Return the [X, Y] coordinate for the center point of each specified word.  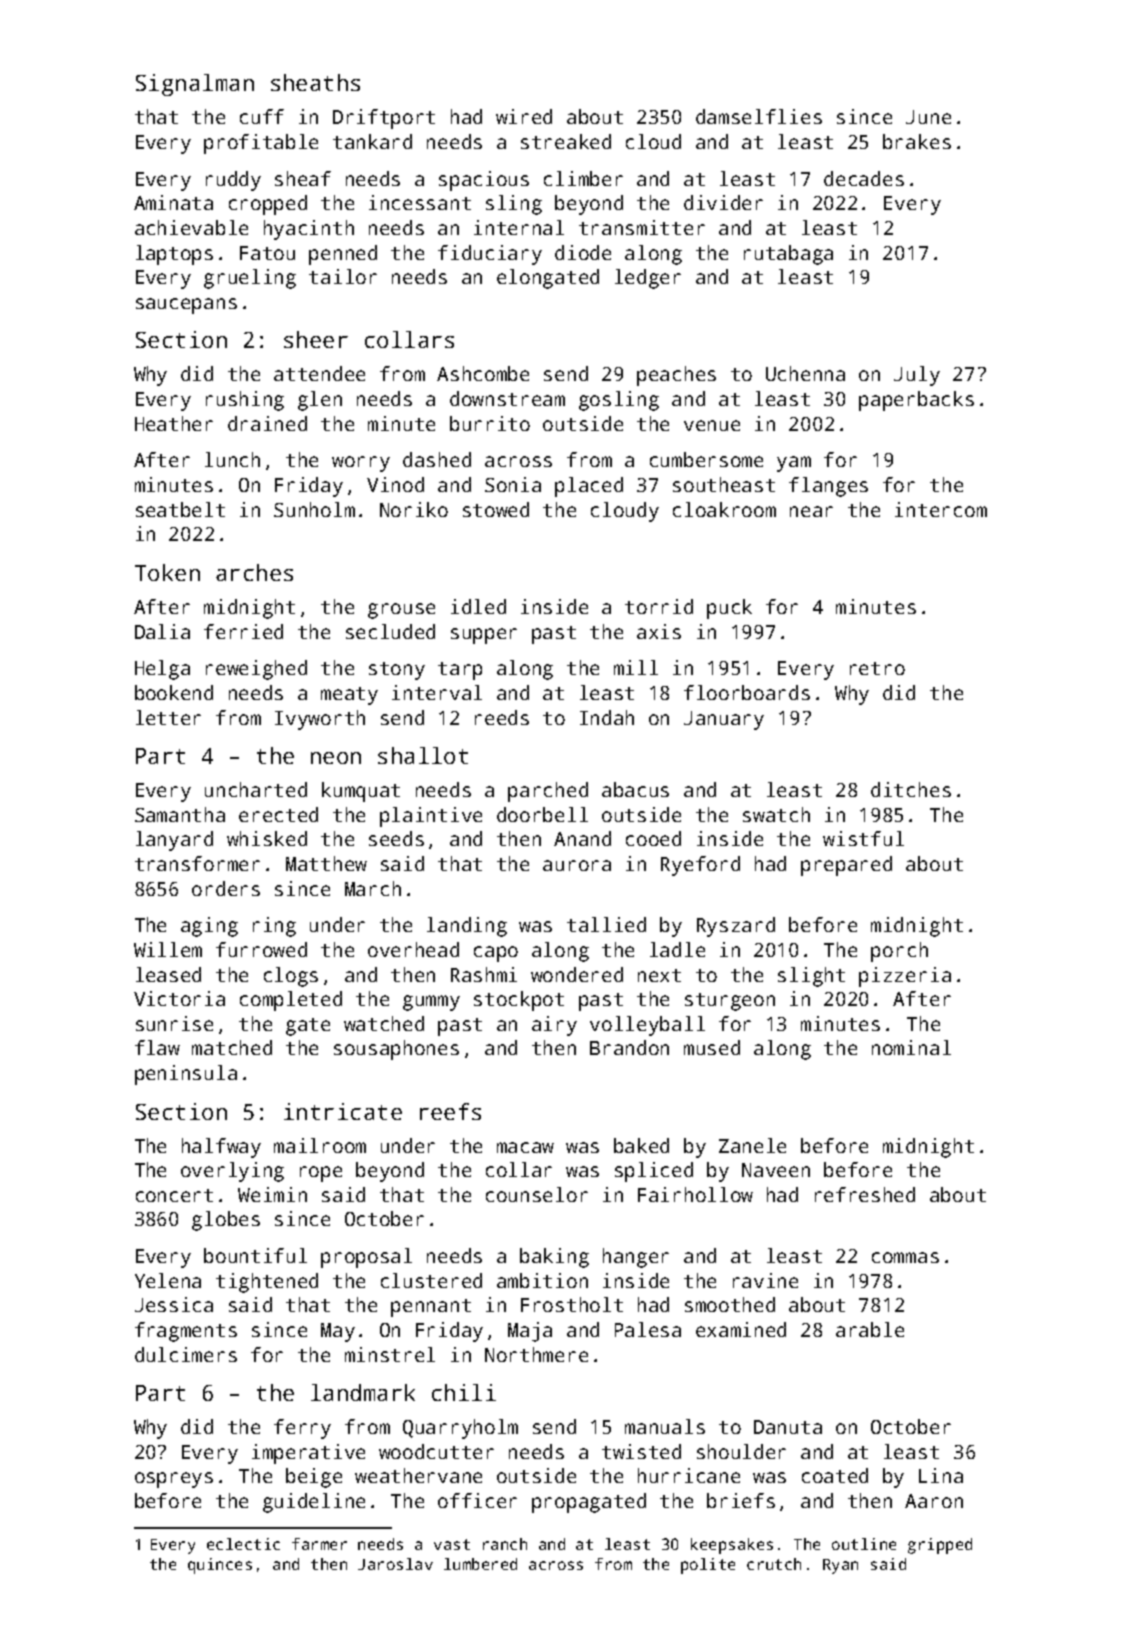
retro [877, 668]
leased [168, 974]
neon [336, 758]
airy [554, 1026]
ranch [505, 1544]
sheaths [315, 82]
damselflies [759, 116]
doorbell [542, 814]
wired [524, 116]
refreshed [865, 1194]
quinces [220, 1566]
